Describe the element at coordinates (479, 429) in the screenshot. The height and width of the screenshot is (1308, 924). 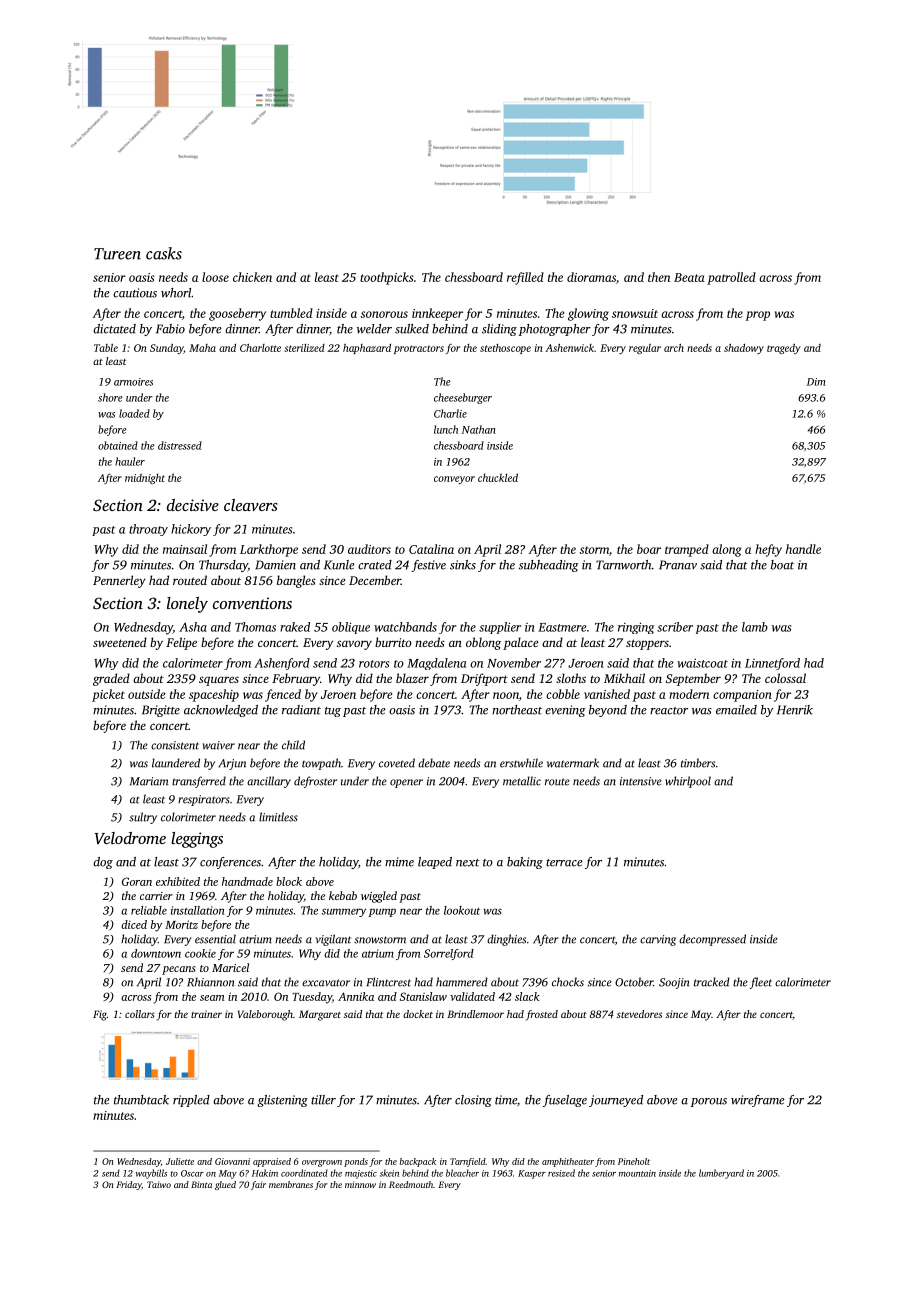
I see `Nathan` at that location.
